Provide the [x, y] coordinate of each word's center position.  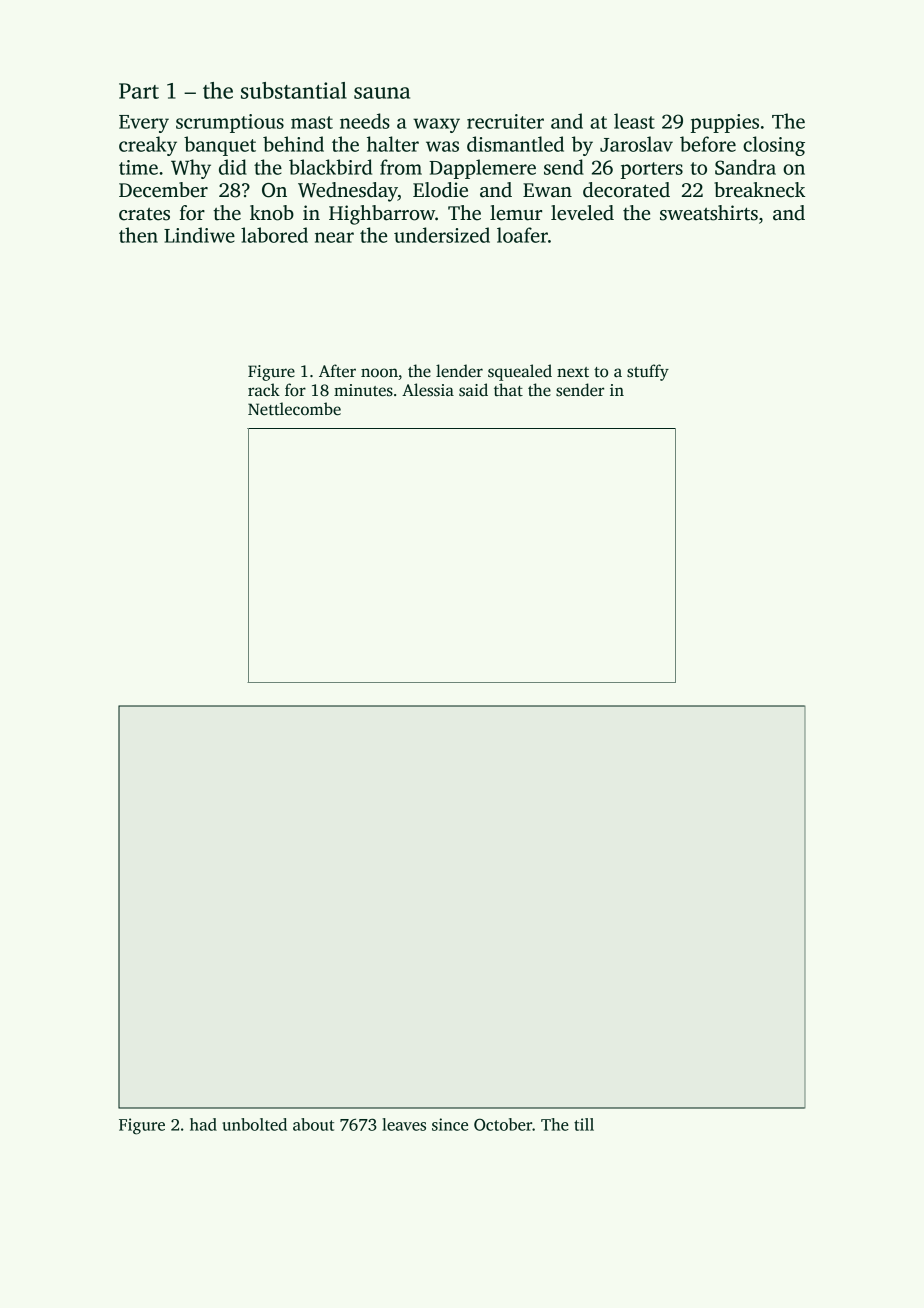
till [584, 1124]
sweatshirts [709, 213]
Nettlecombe [294, 409]
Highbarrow [382, 215]
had [203, 1124]
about [313, 1124]
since [450, 1124]
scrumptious [230, 123]
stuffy [648, 372]
